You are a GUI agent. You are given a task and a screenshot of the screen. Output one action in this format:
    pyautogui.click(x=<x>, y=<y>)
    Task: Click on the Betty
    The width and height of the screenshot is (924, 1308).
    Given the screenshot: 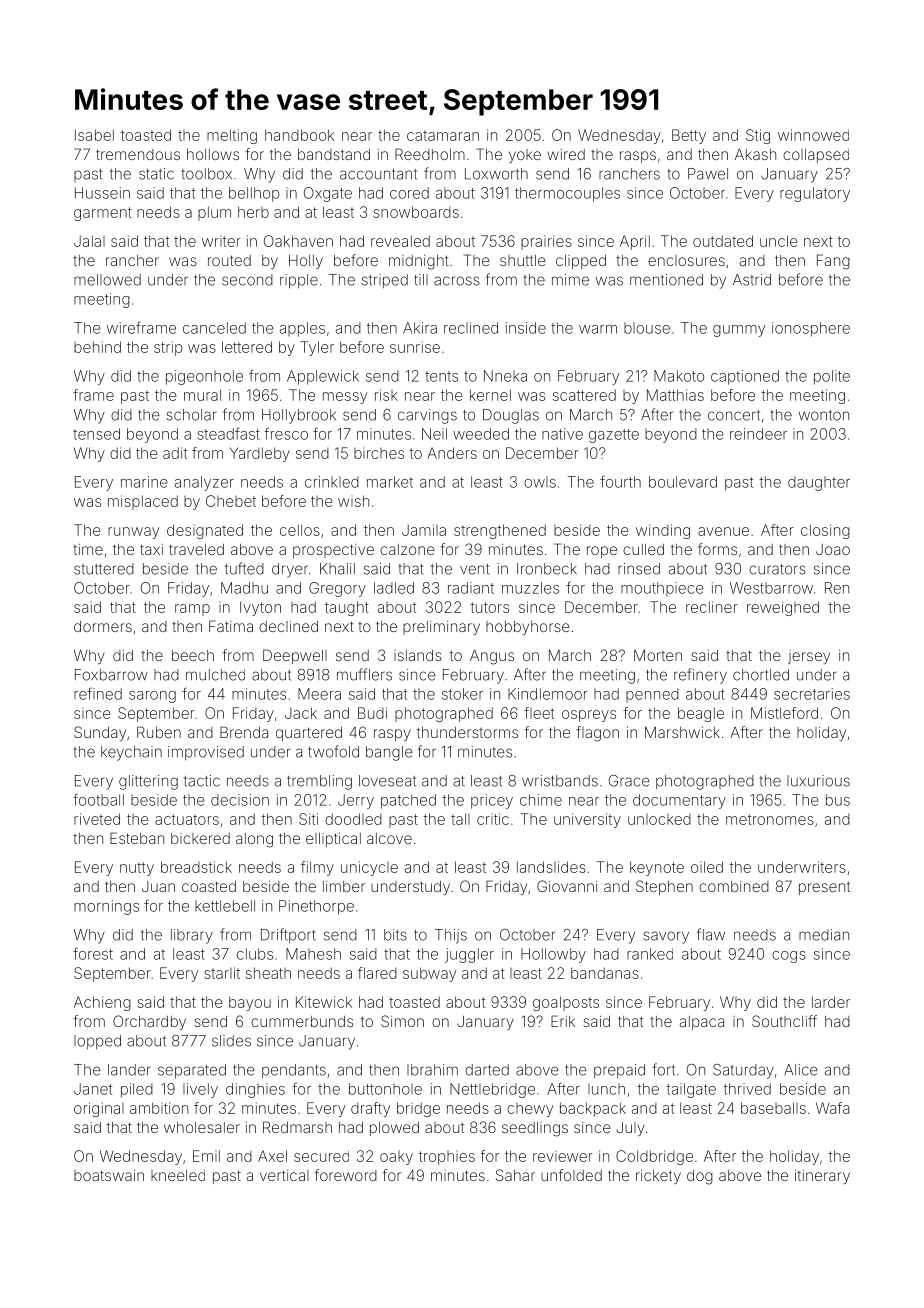 What is the action you would take?
    pyautogui.click(x=689, y=136)
